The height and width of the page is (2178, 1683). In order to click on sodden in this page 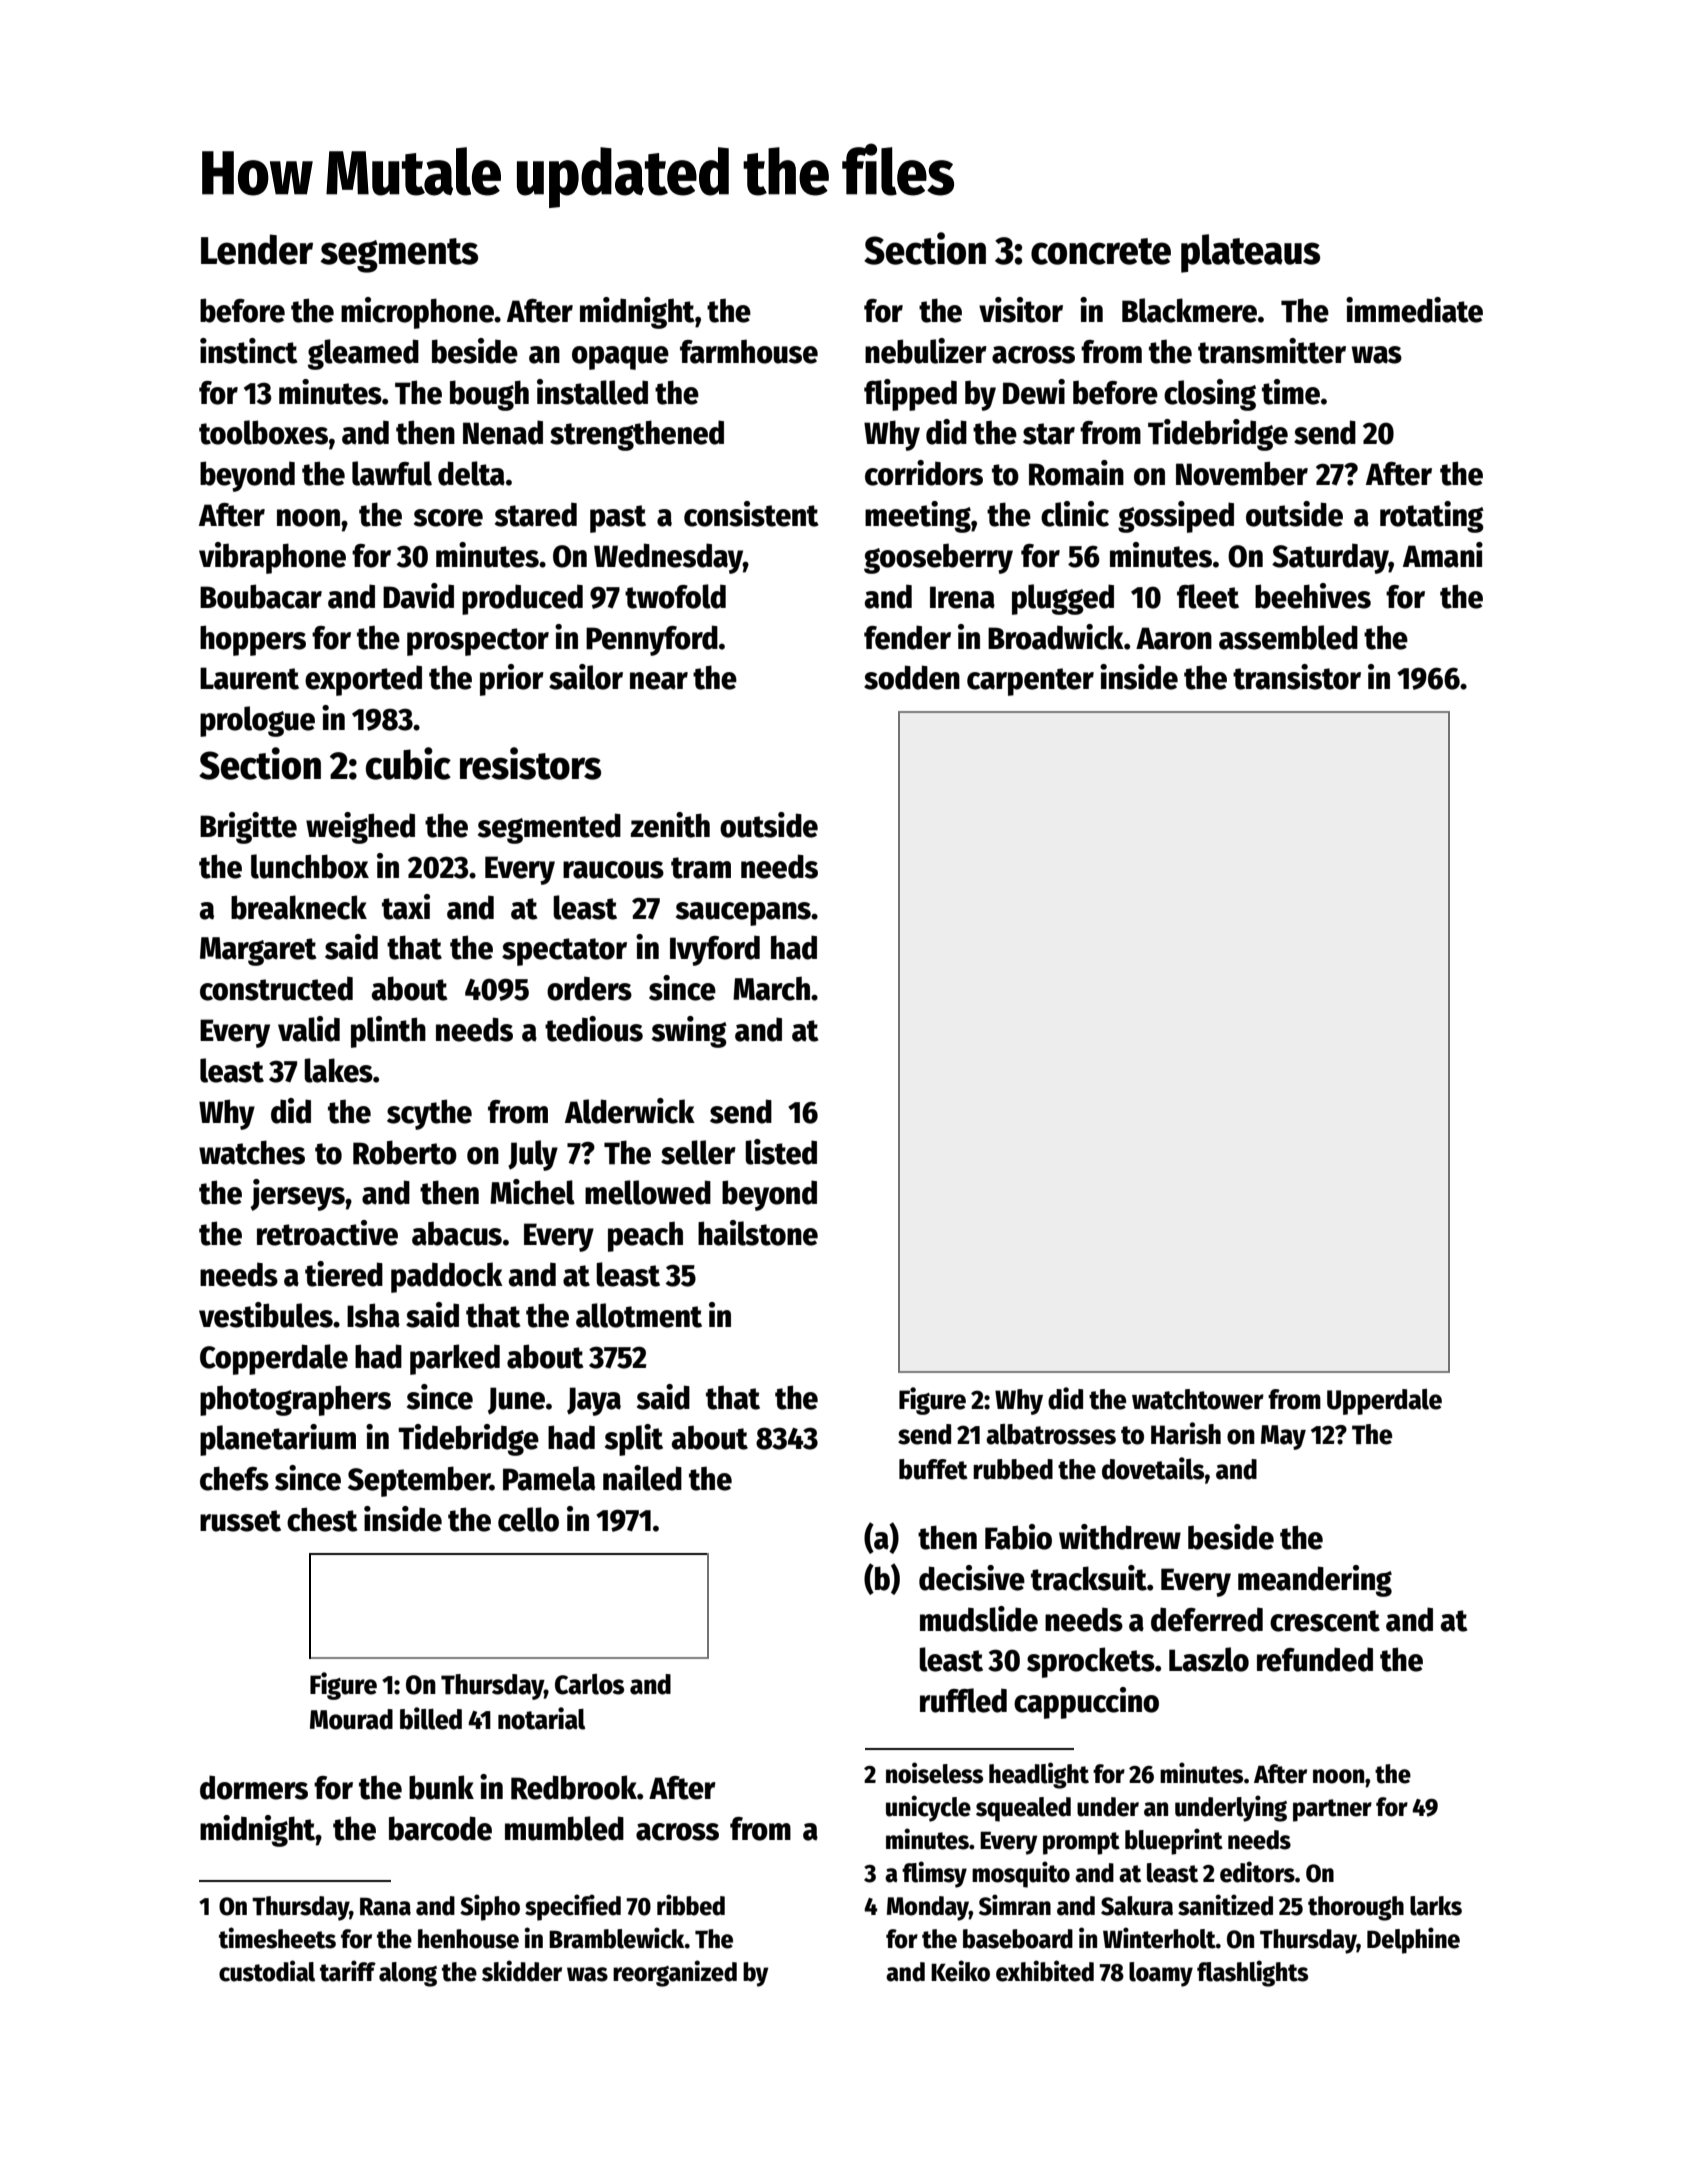, I will do `click(912, 677)`.
